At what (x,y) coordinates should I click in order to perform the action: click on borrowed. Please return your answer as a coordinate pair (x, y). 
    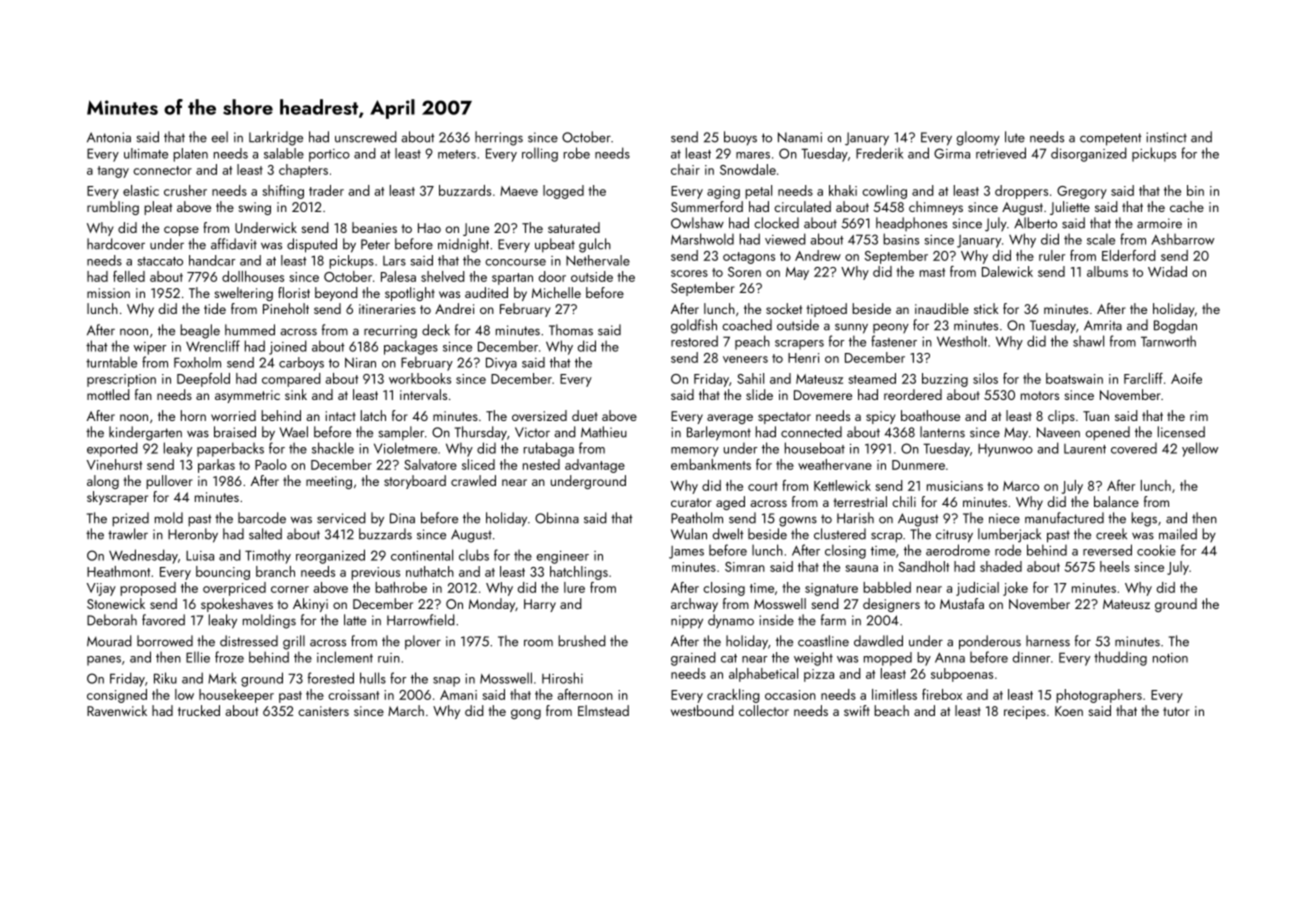
    Looking at the image, I should click on (165, 641).
